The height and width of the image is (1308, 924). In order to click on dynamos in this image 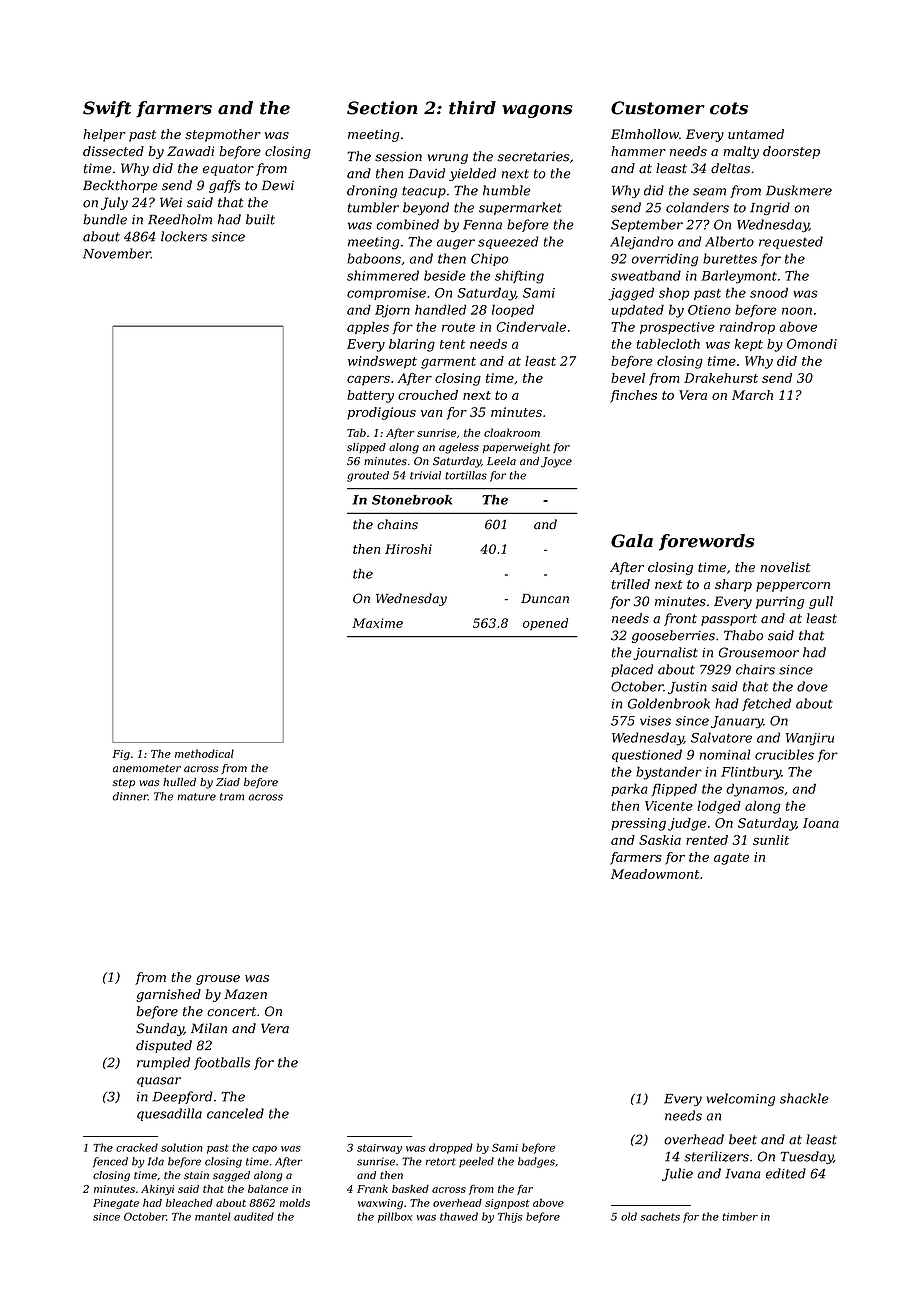, I will do `click(755, 790)`.
